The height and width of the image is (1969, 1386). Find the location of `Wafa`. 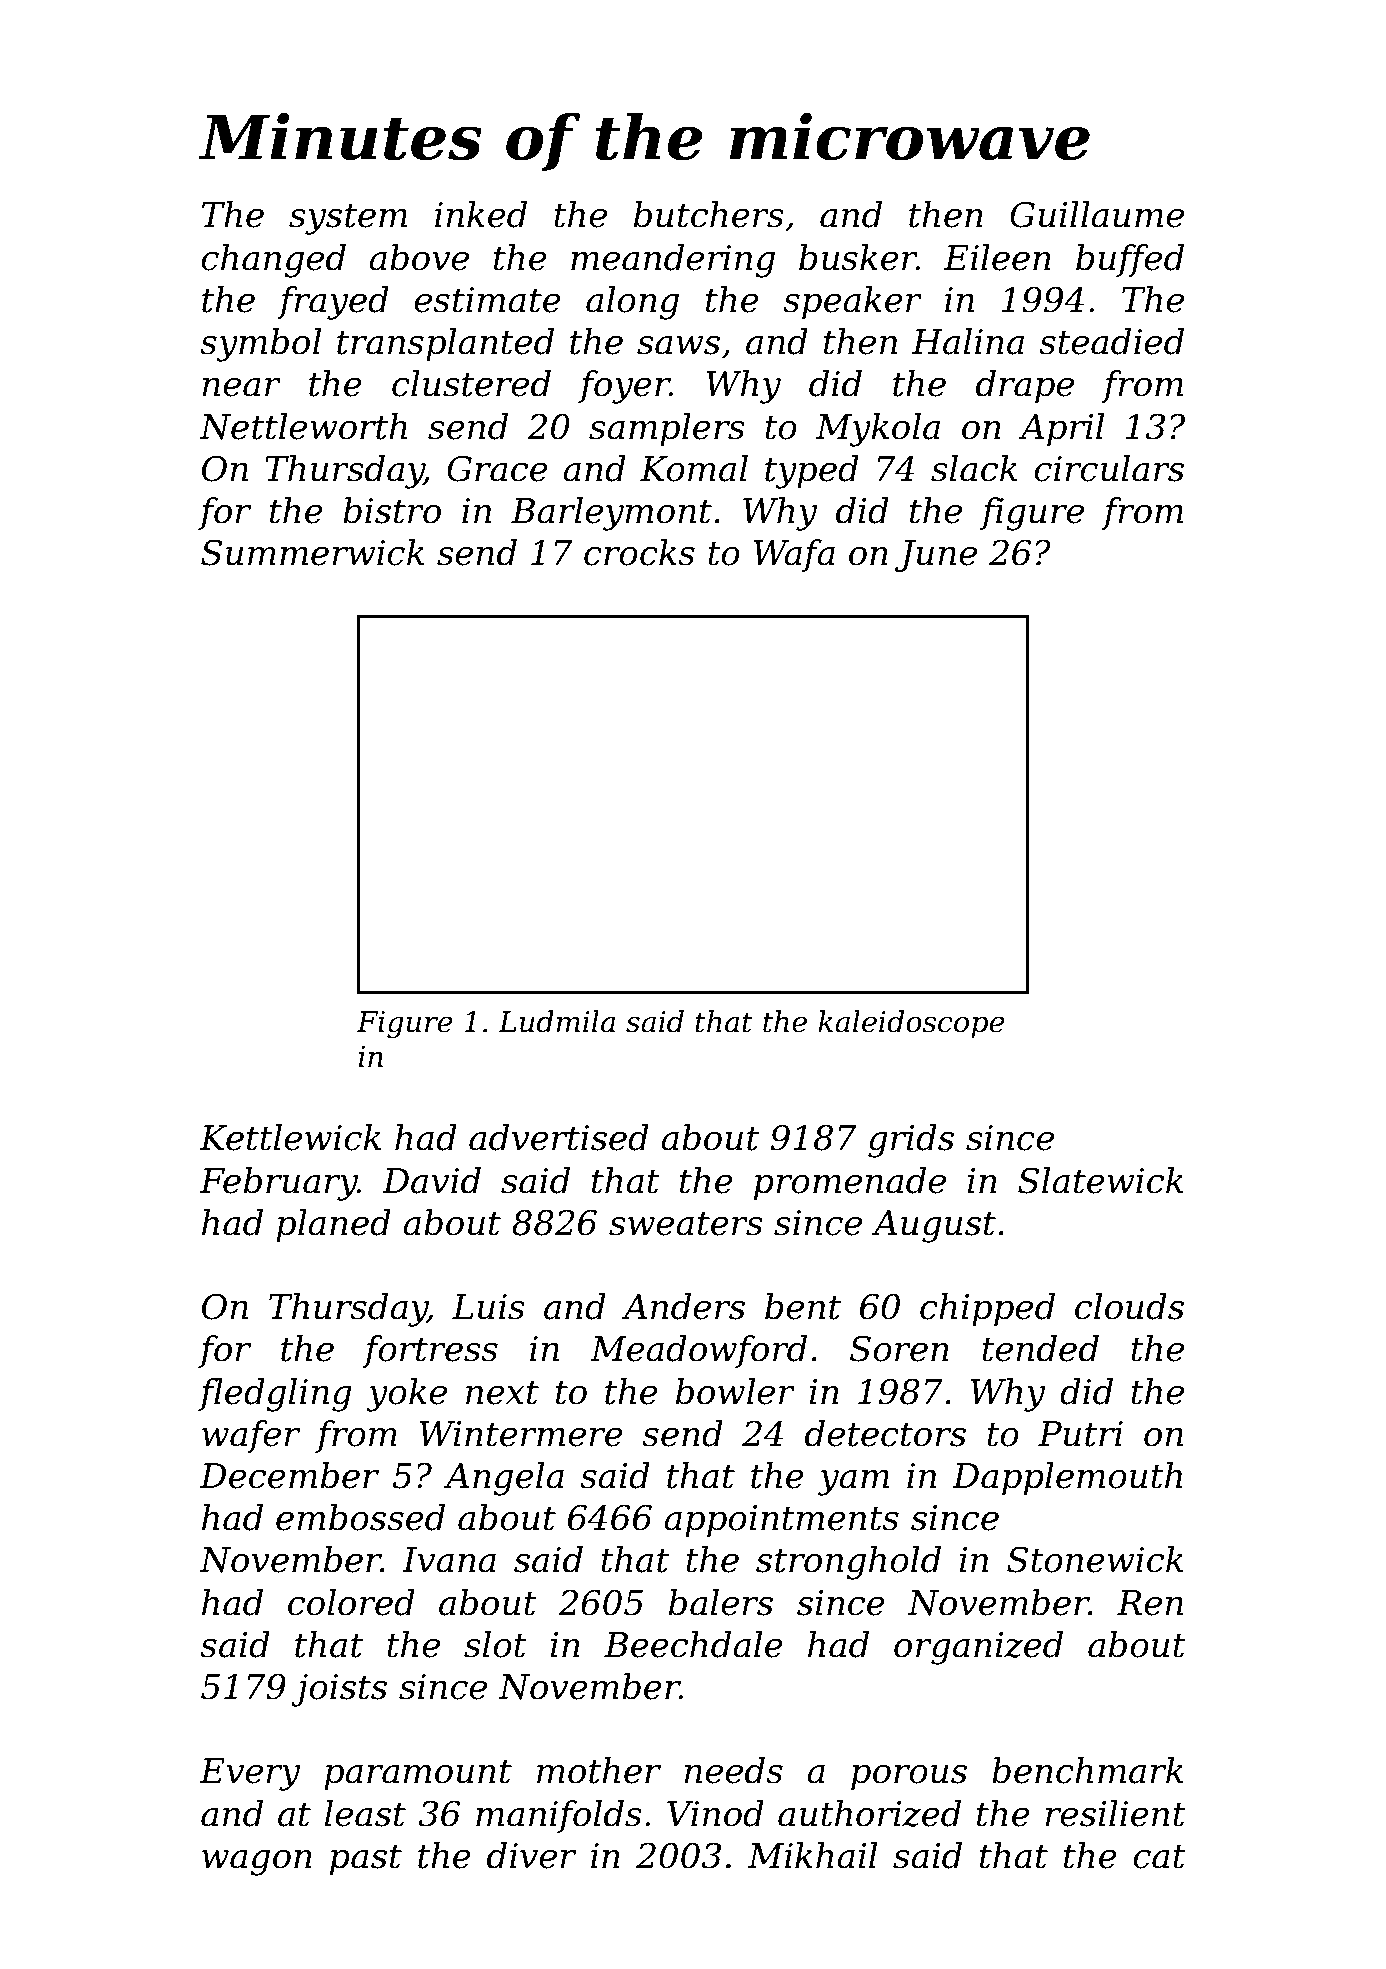

Wafa is located at coordinates (794, 555).
